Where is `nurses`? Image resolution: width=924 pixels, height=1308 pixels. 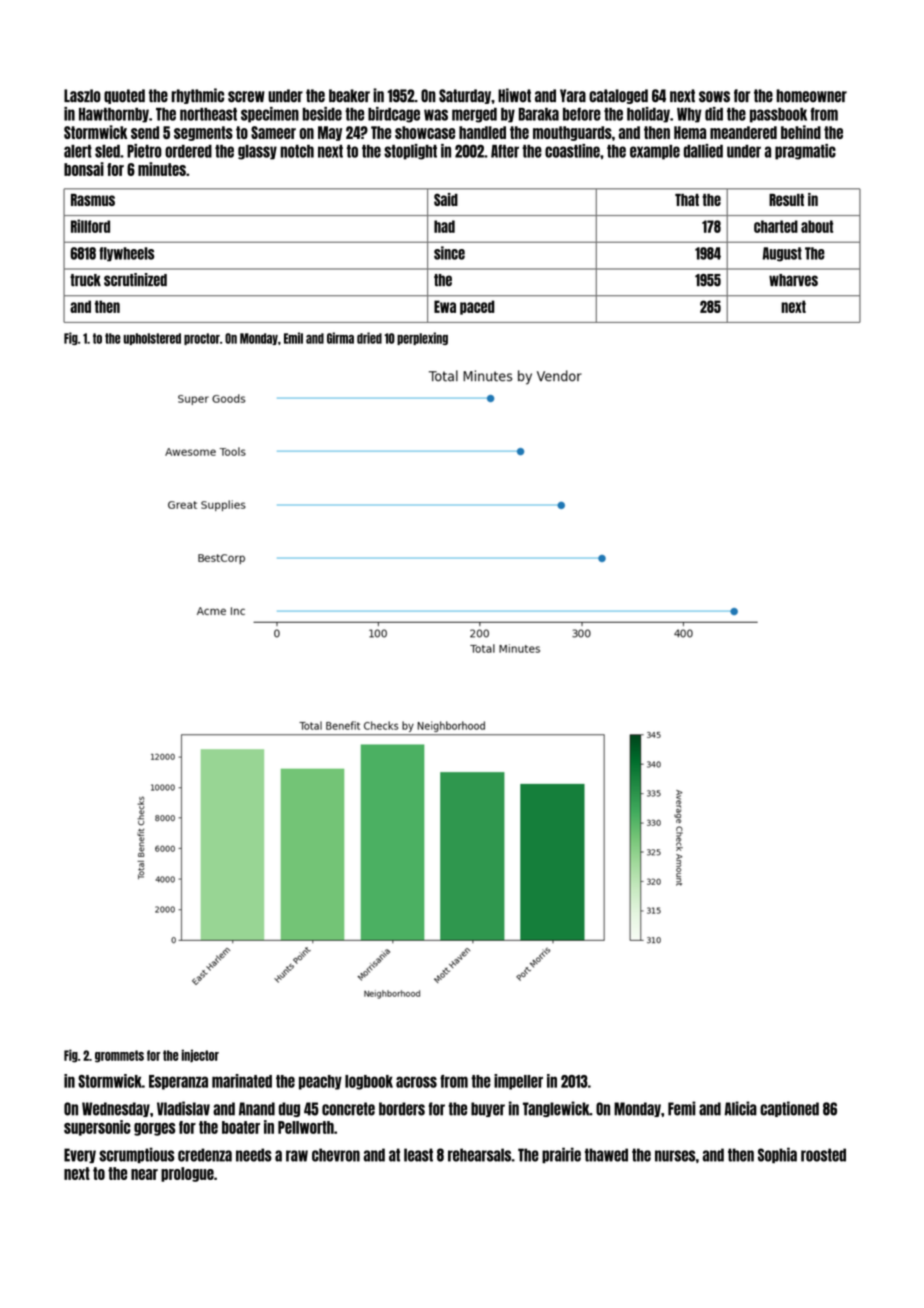
nurses is located at coordinates (675, 1156).
